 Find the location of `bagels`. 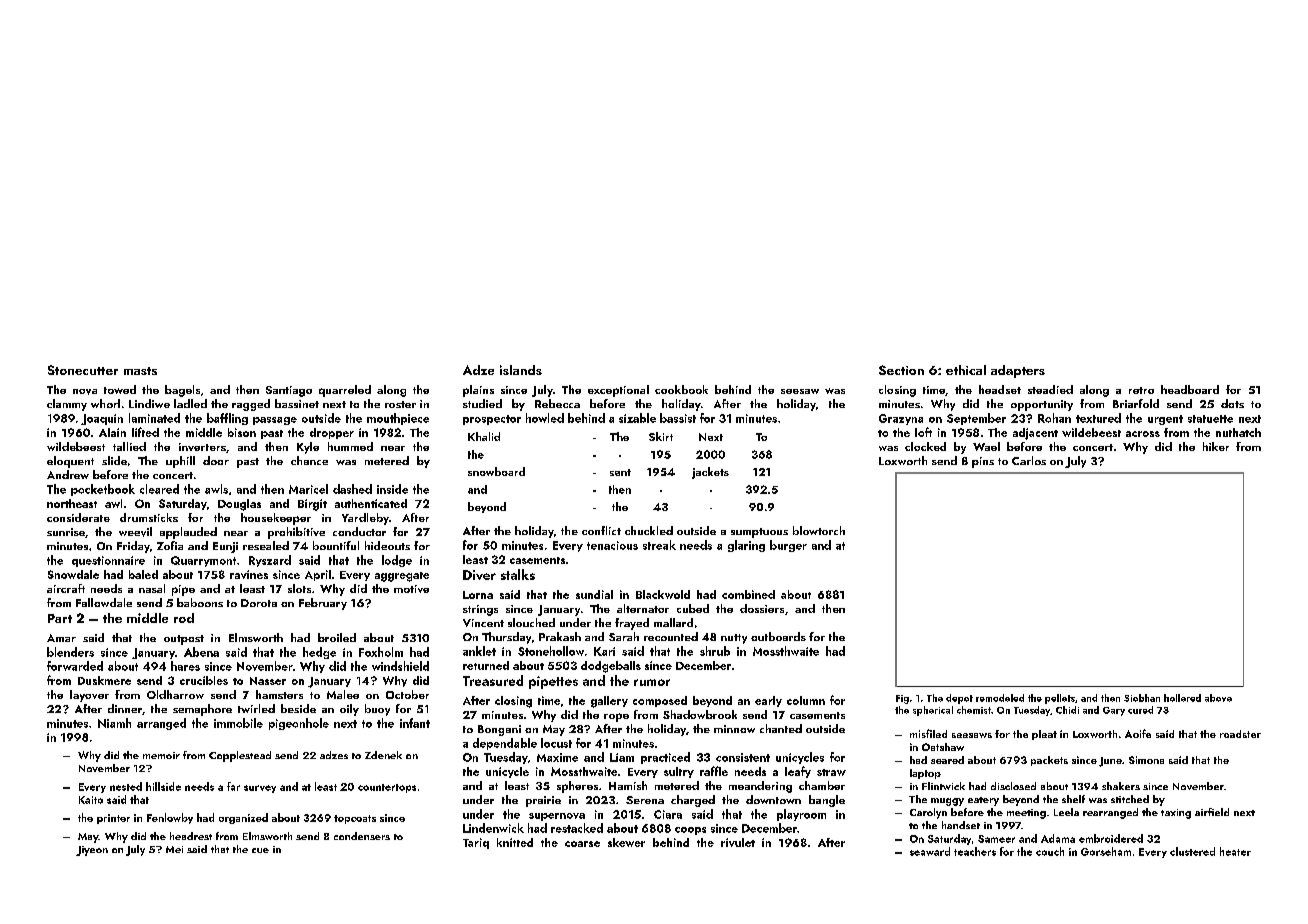

bagels is located at coordinates (182, 391).
